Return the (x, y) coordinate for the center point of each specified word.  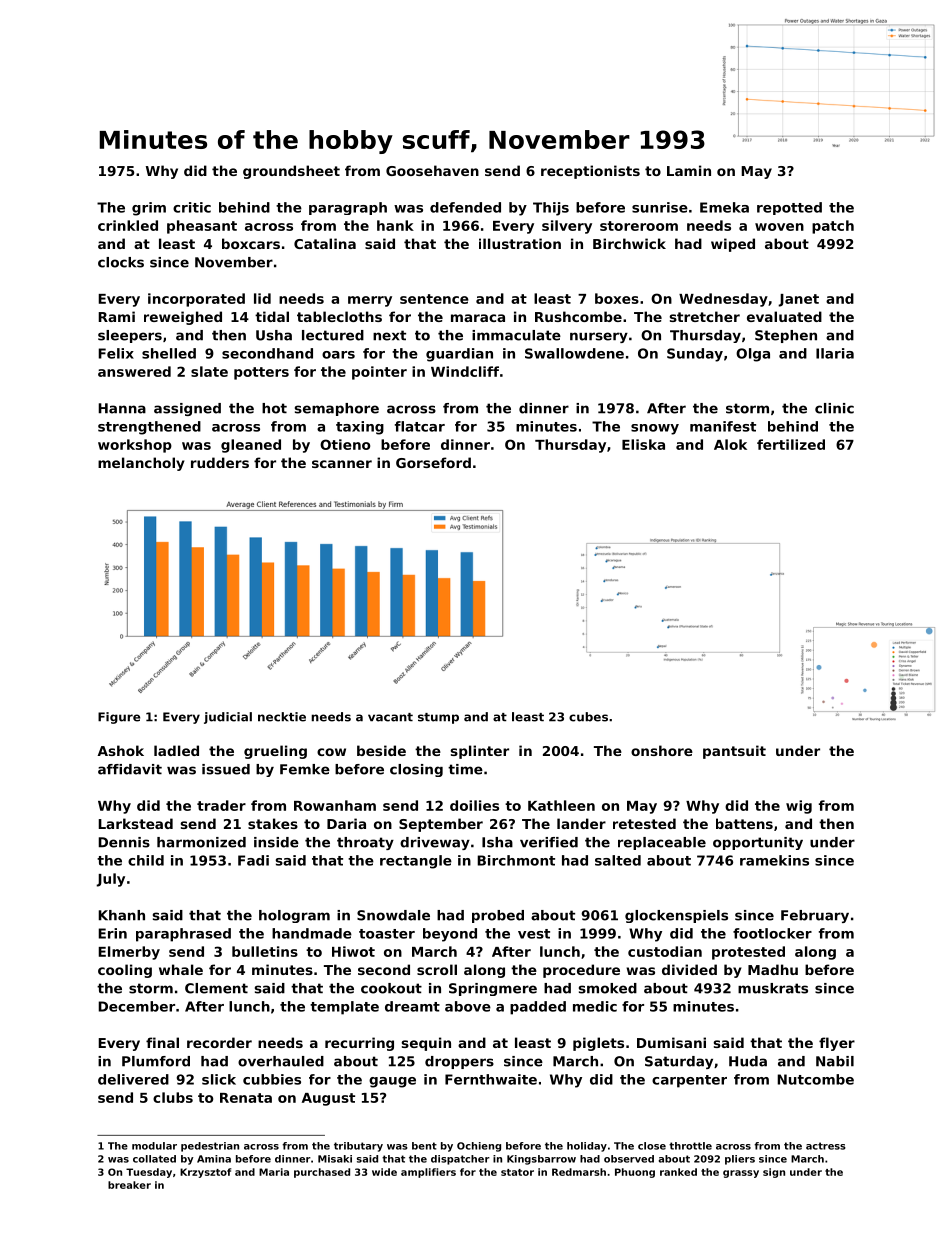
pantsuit (734, 752)
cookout (391, 988)
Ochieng (479, 1147)
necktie (282, 717)
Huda (748, 1061)
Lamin (689, 170)
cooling (125, 971)
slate (209, 371)
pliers (740, 1160)
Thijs (551, 209)
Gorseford (433, 462)
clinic (834, 408)
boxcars (251, 243)
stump (438, 718)
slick (219, 1079)
